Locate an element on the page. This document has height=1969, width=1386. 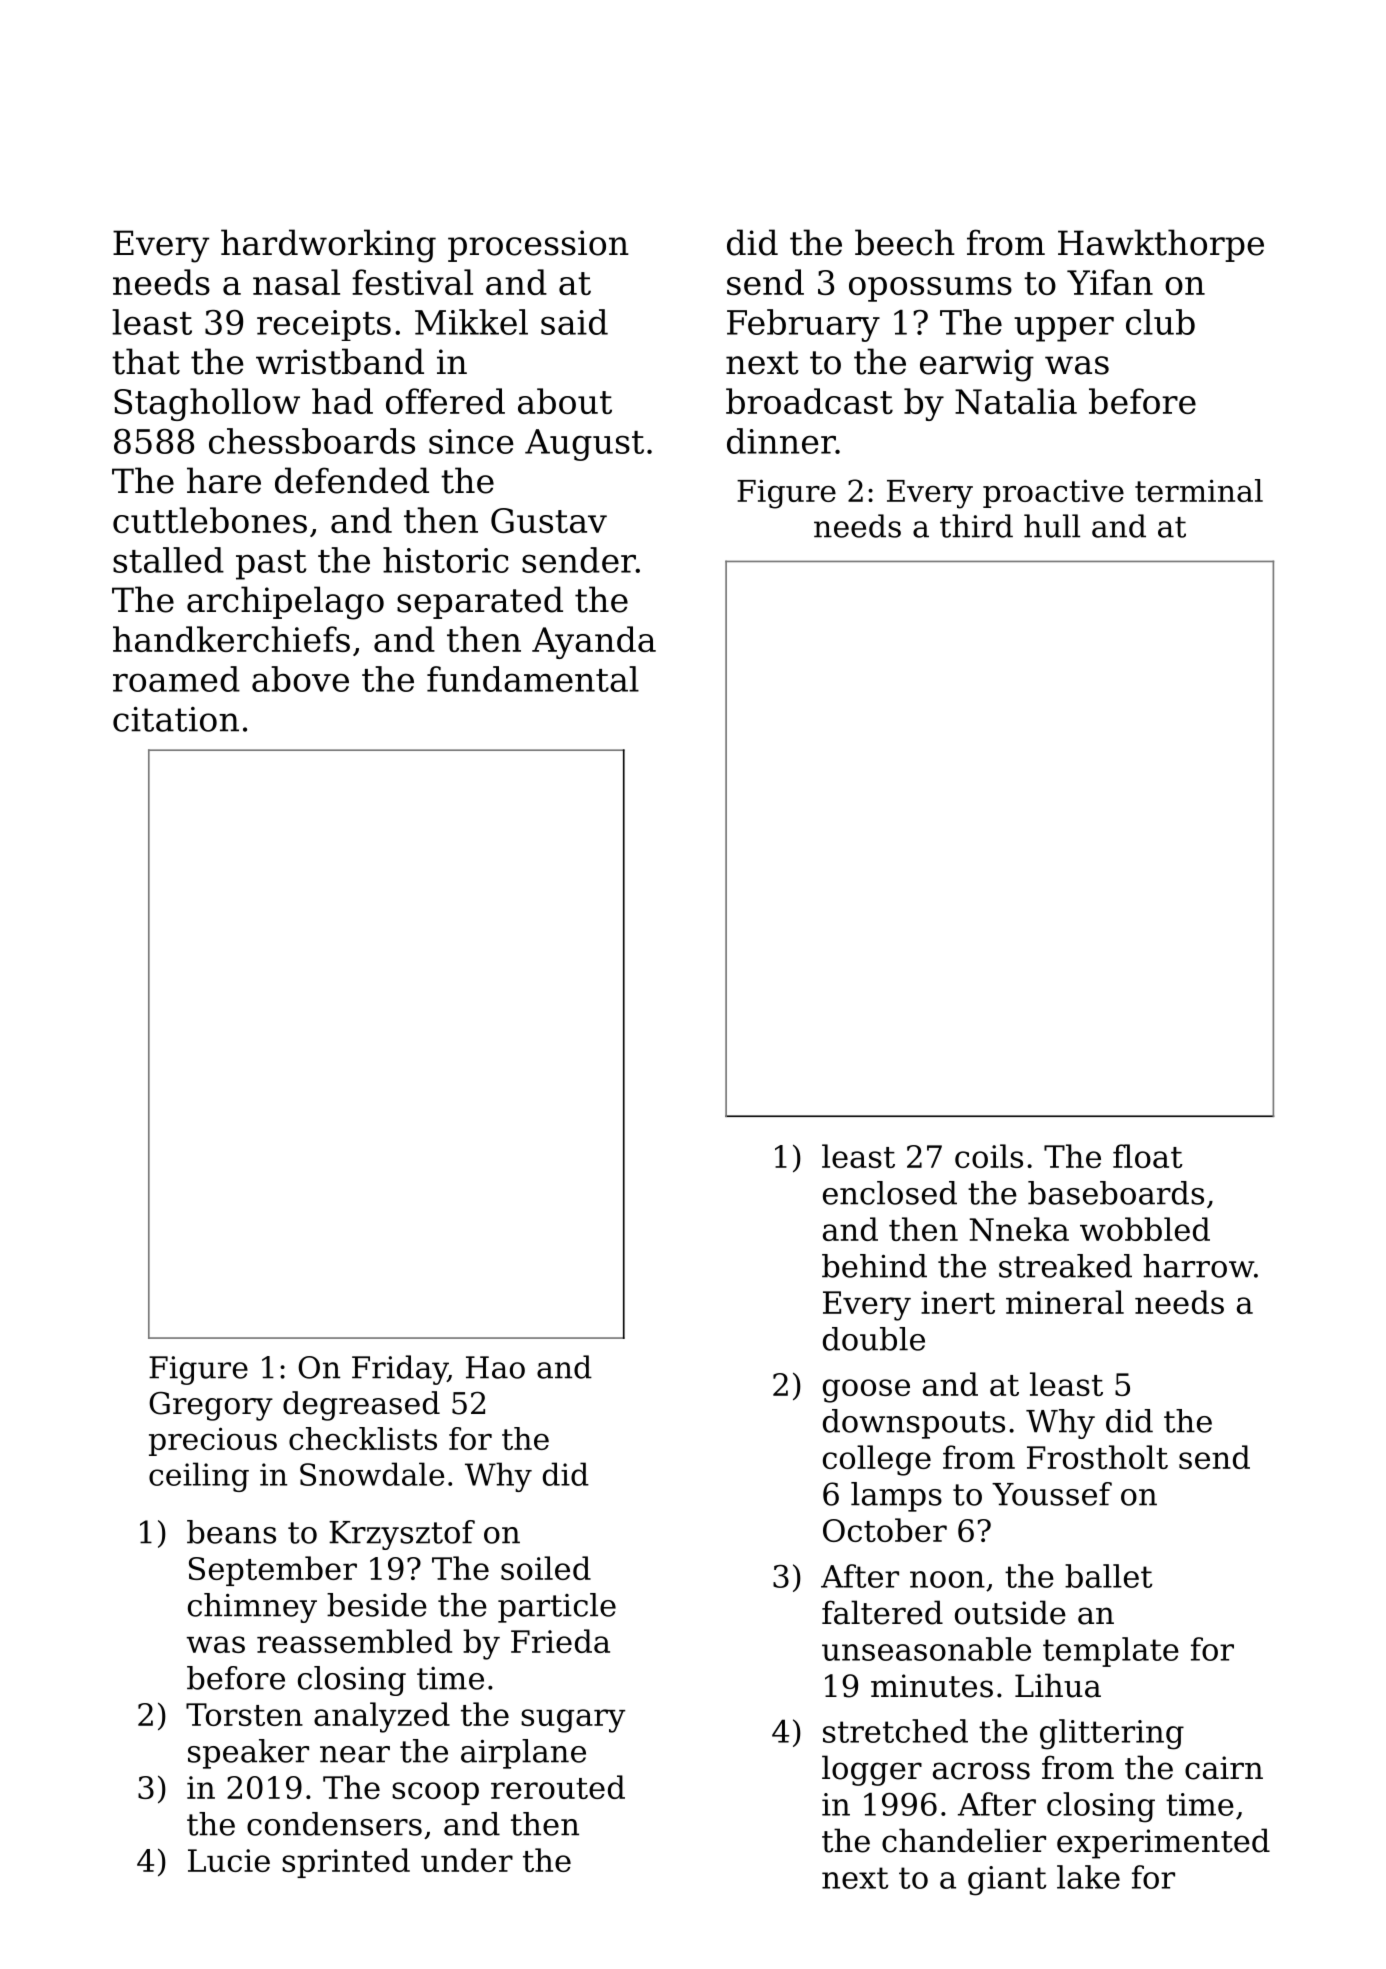
procession is located at coordinates (538, 246).
